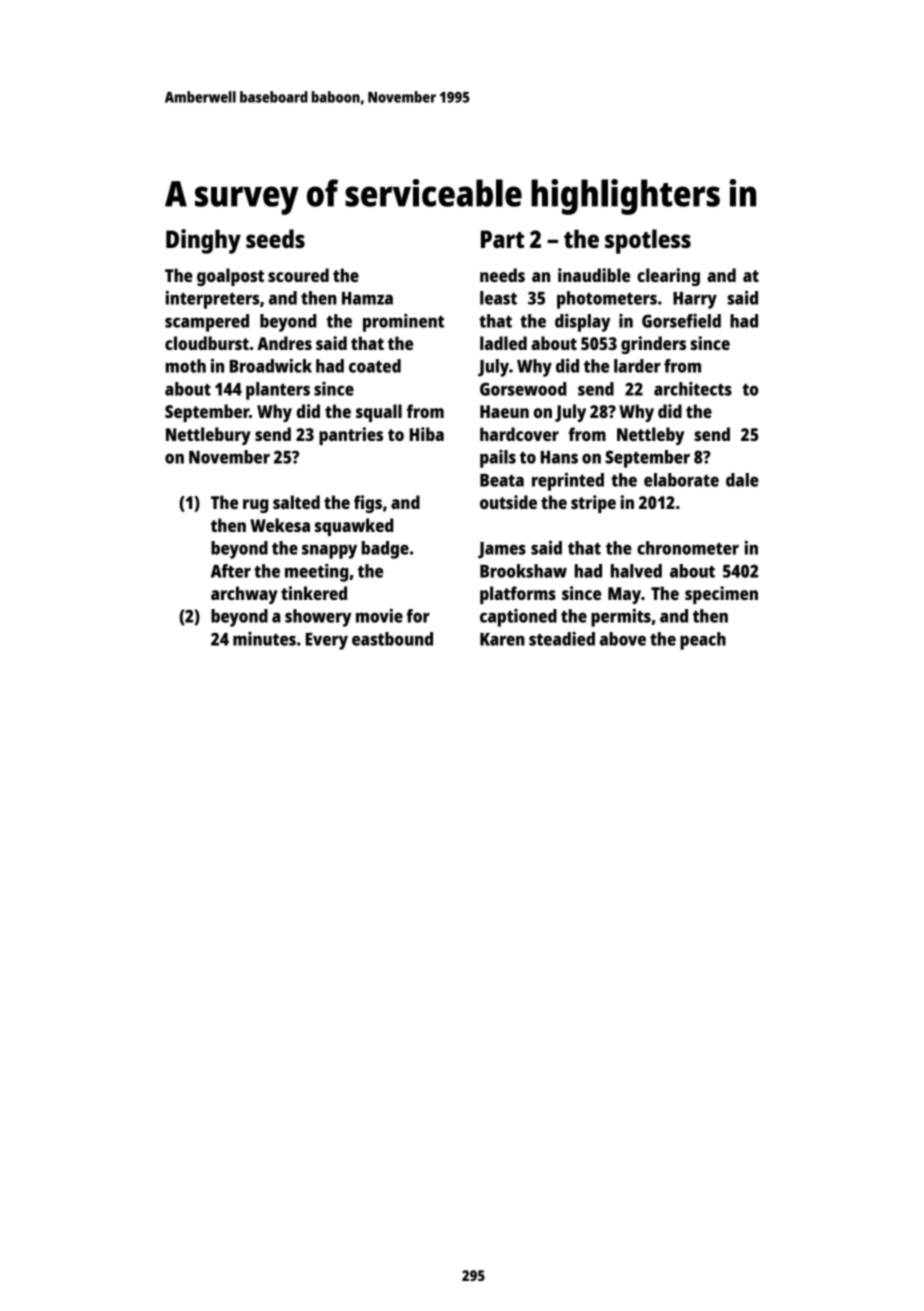 The image size is (924, 1311). What do you see at coordinates (502, 550) in the screenshot?
I see `James` at bounding box center [502, 550].
